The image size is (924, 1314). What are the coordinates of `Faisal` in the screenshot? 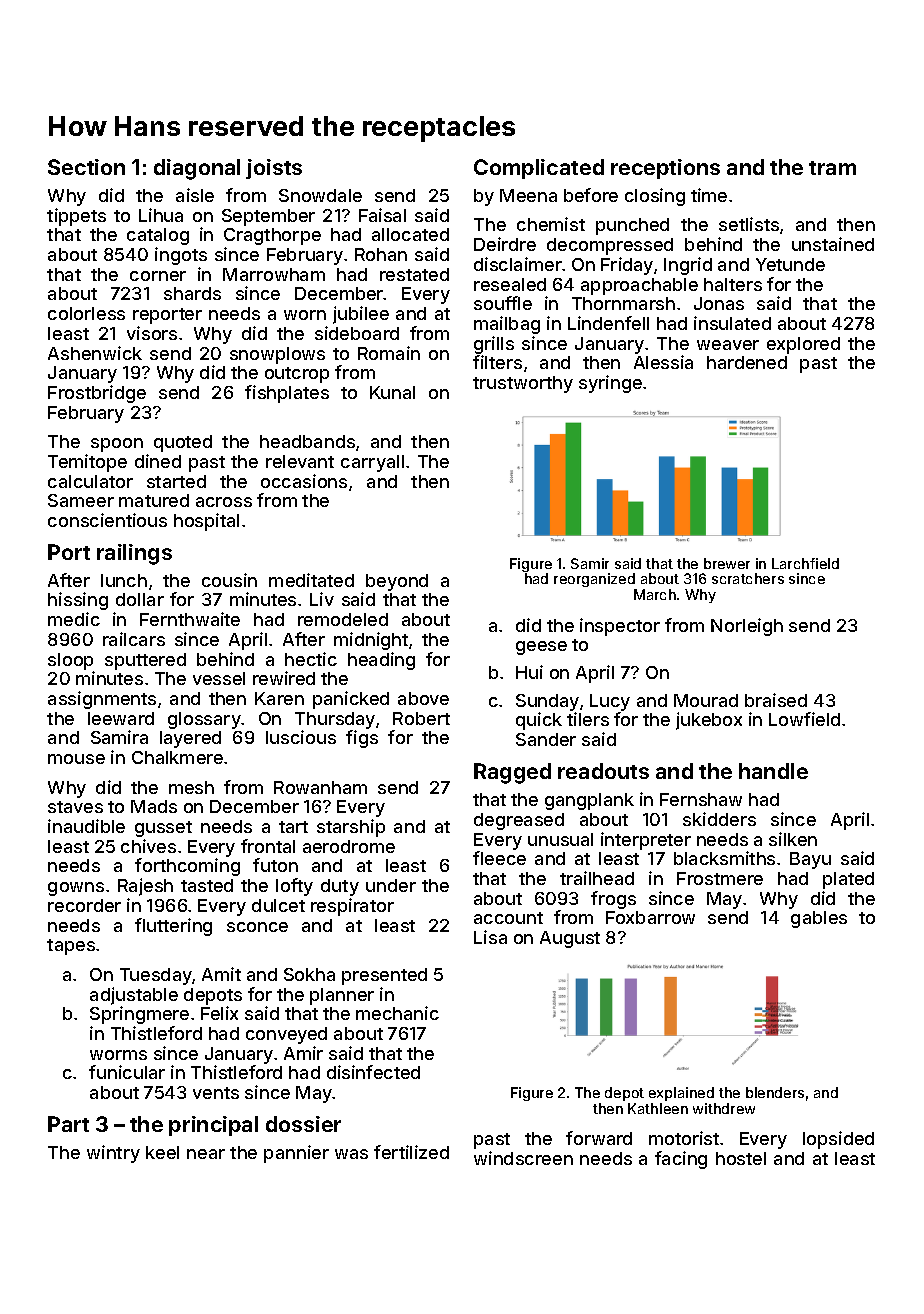 It's located at (382, 215).
